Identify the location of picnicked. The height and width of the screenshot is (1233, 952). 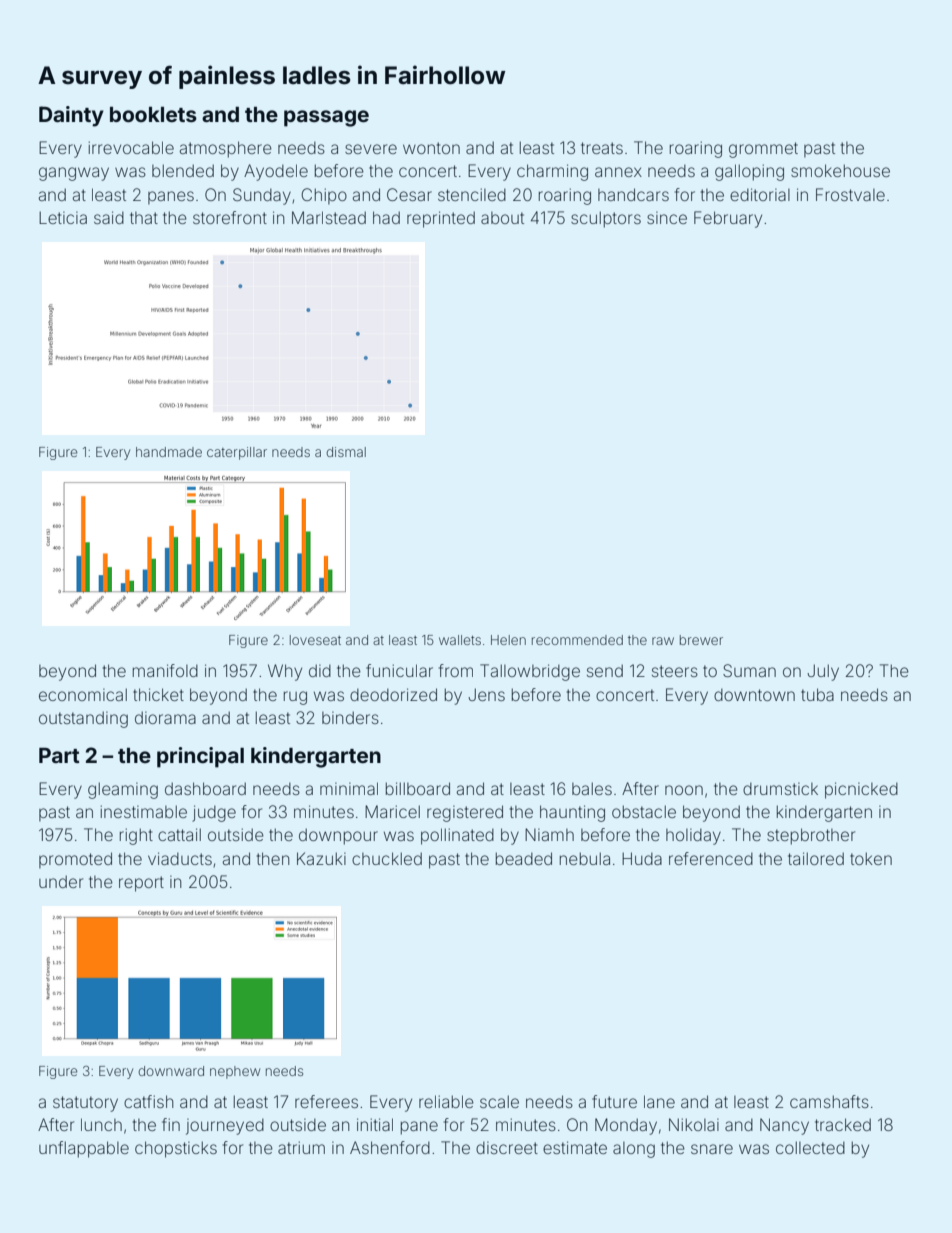
(861, 790).
